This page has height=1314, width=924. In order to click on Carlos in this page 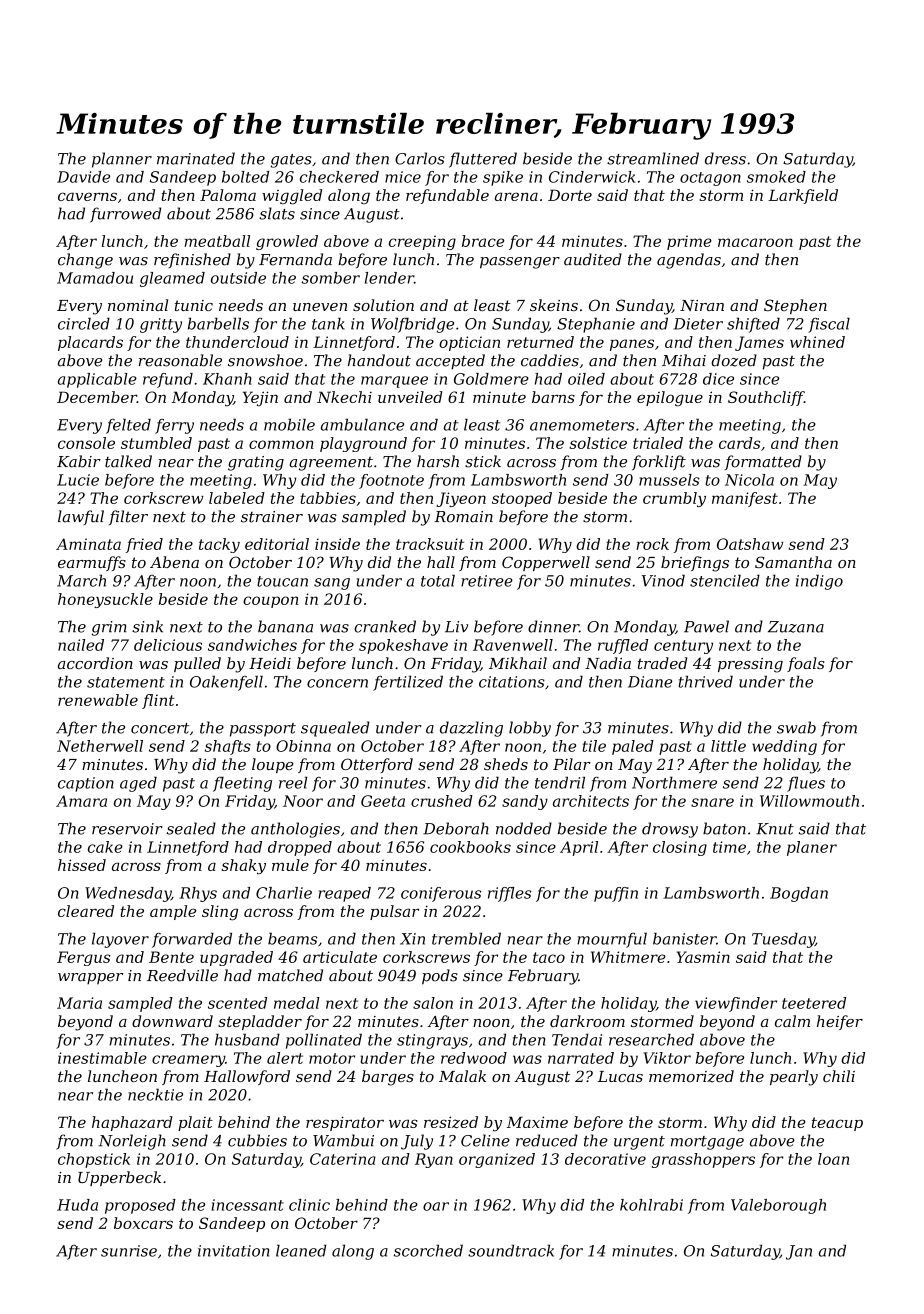, I will do `click(420, 158)`.
